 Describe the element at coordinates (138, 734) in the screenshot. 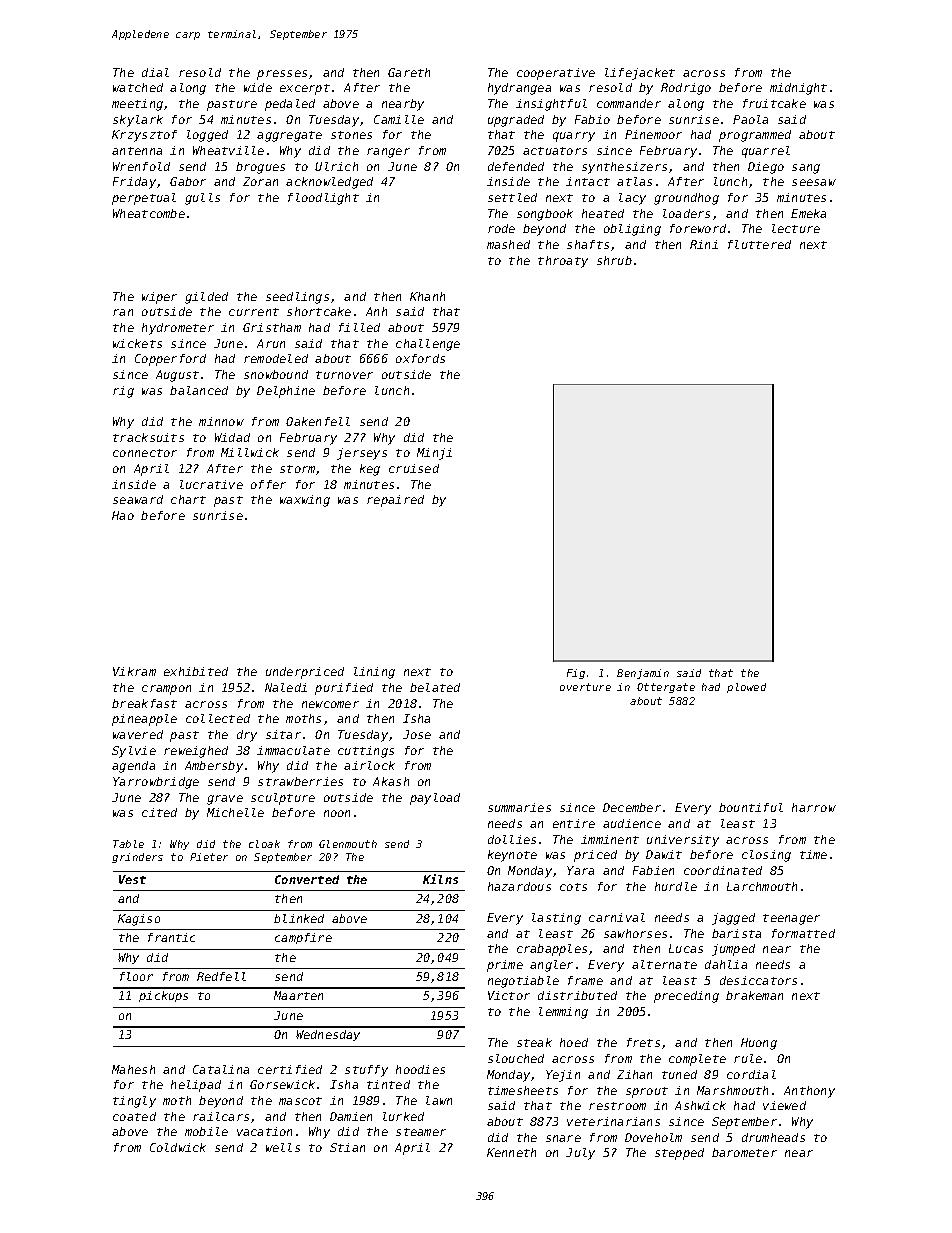

I see `wavered` at that location.
